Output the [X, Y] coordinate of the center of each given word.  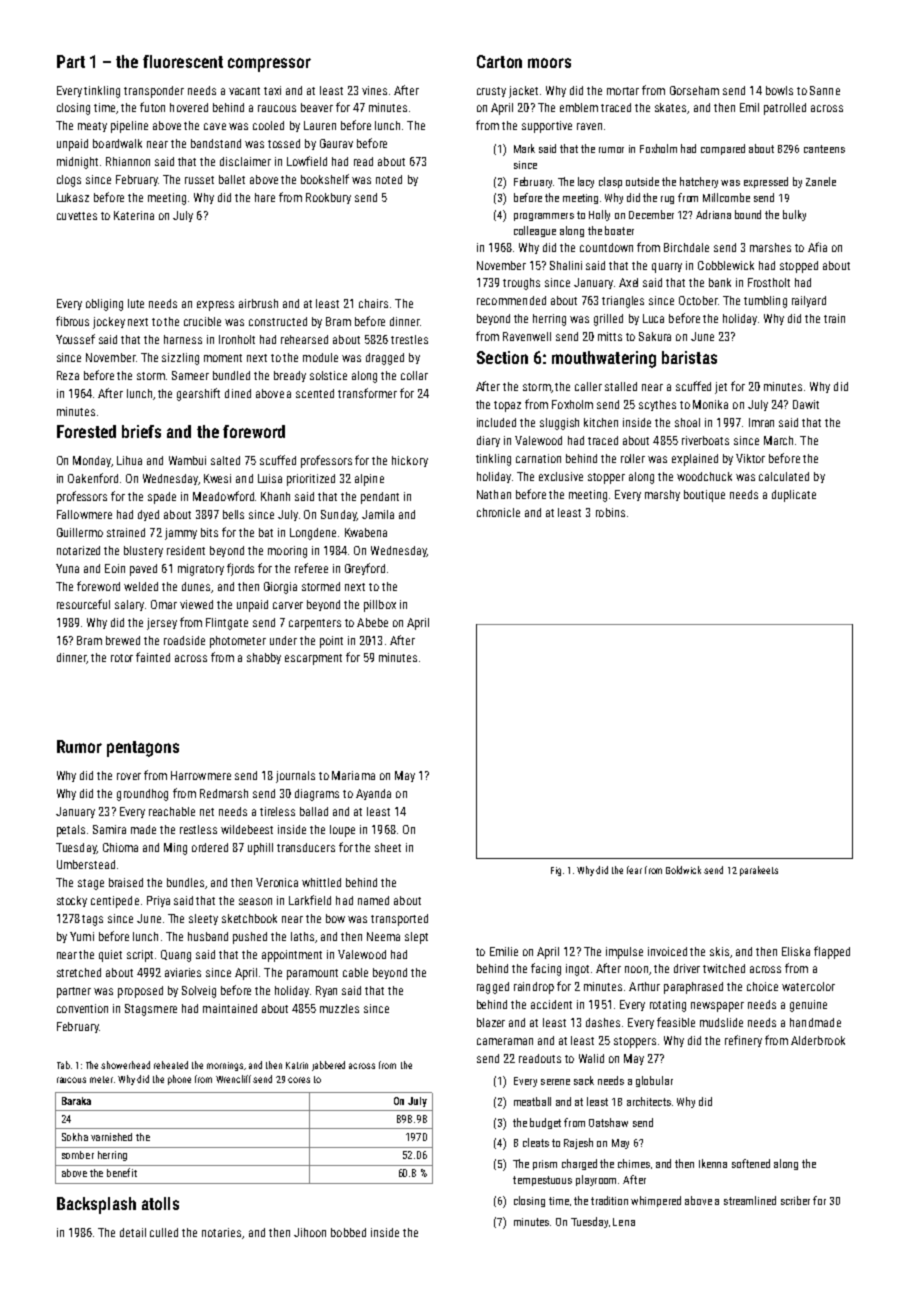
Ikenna [713, 1163]
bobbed [348, 1232]
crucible [202, 321]
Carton [499, 61]
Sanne [825, 90]
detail [133, 1232]
